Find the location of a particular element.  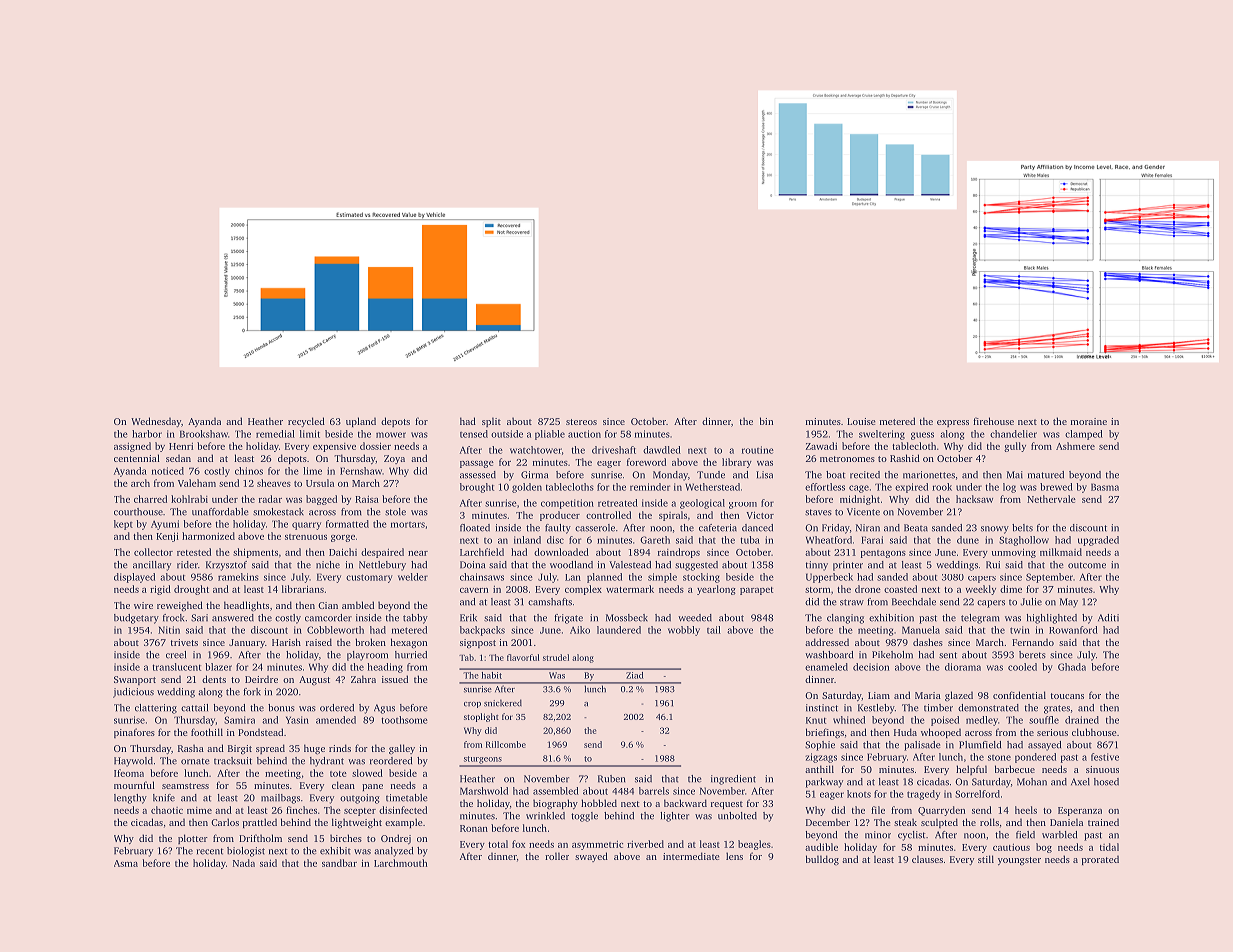

harbor is located at coordinates (147, 434).
